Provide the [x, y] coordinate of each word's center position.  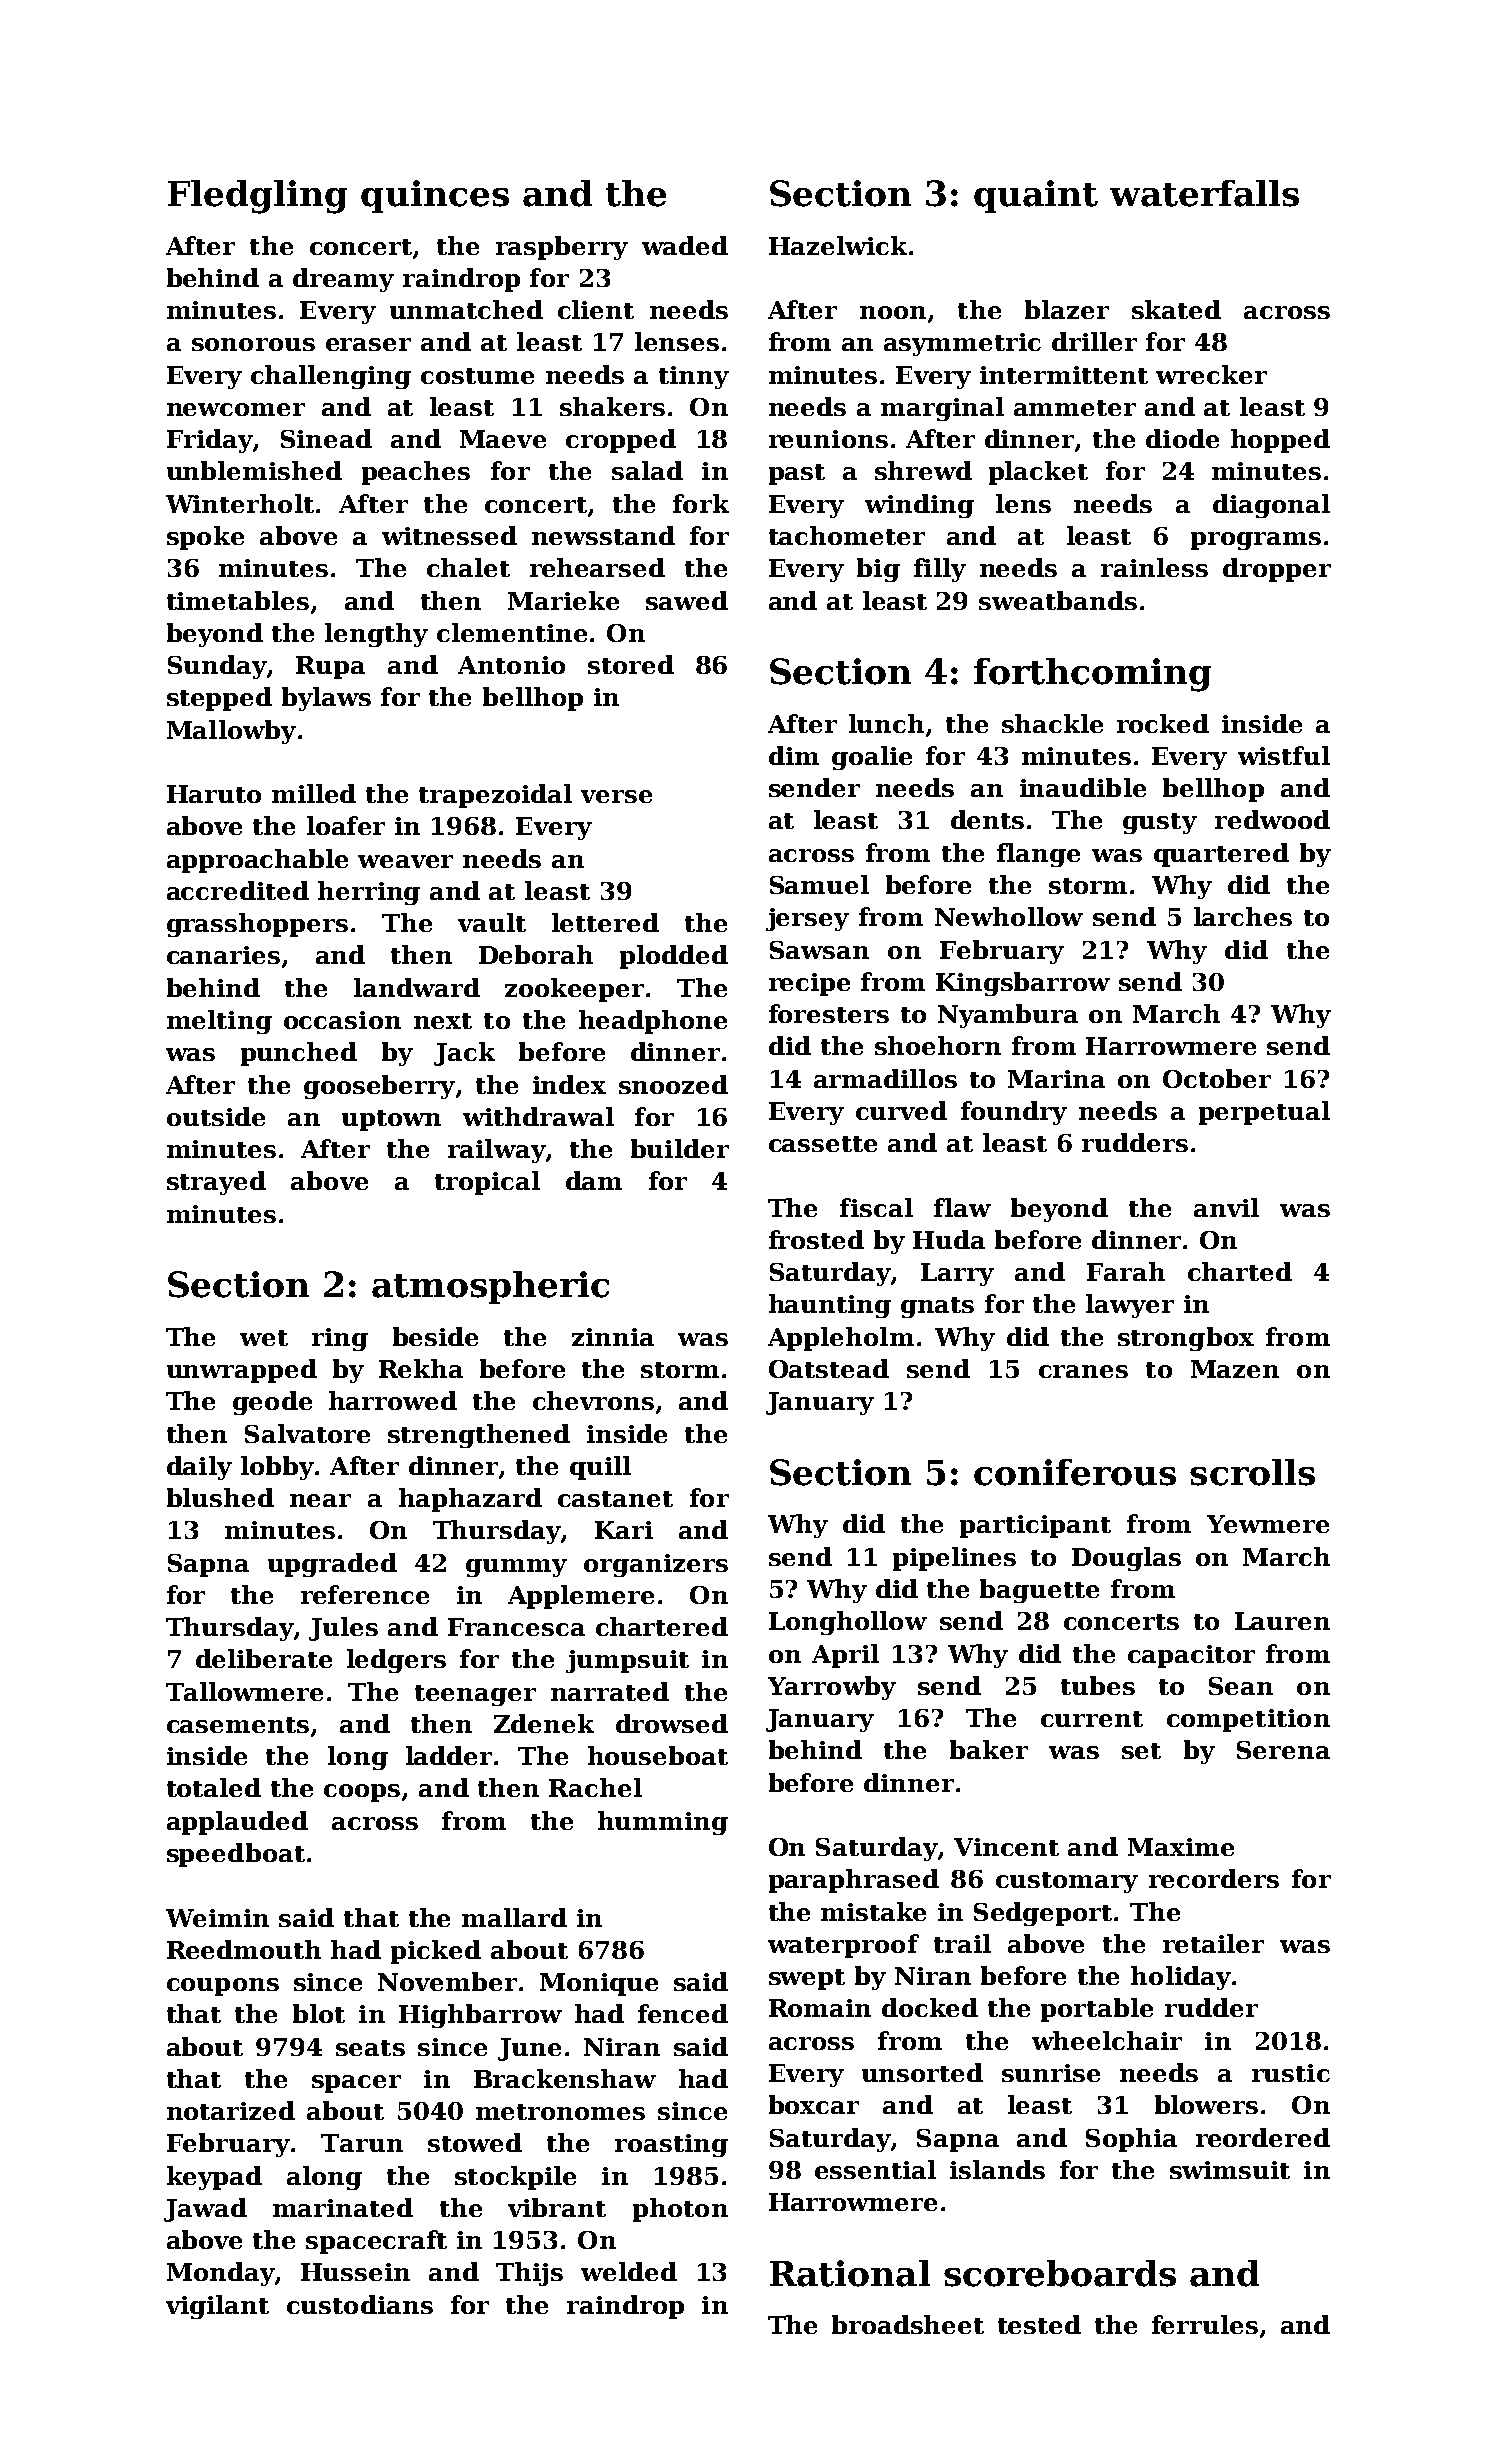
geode [272, 1403]
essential [875, 2169]
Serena [1283, 1750]
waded [685, 245]
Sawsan [819, 950]
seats [370, 2048]
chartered [662, 1626]
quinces [435, 196]
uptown [391, 1120]
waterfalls [1204, 193]
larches [1243, 916]
